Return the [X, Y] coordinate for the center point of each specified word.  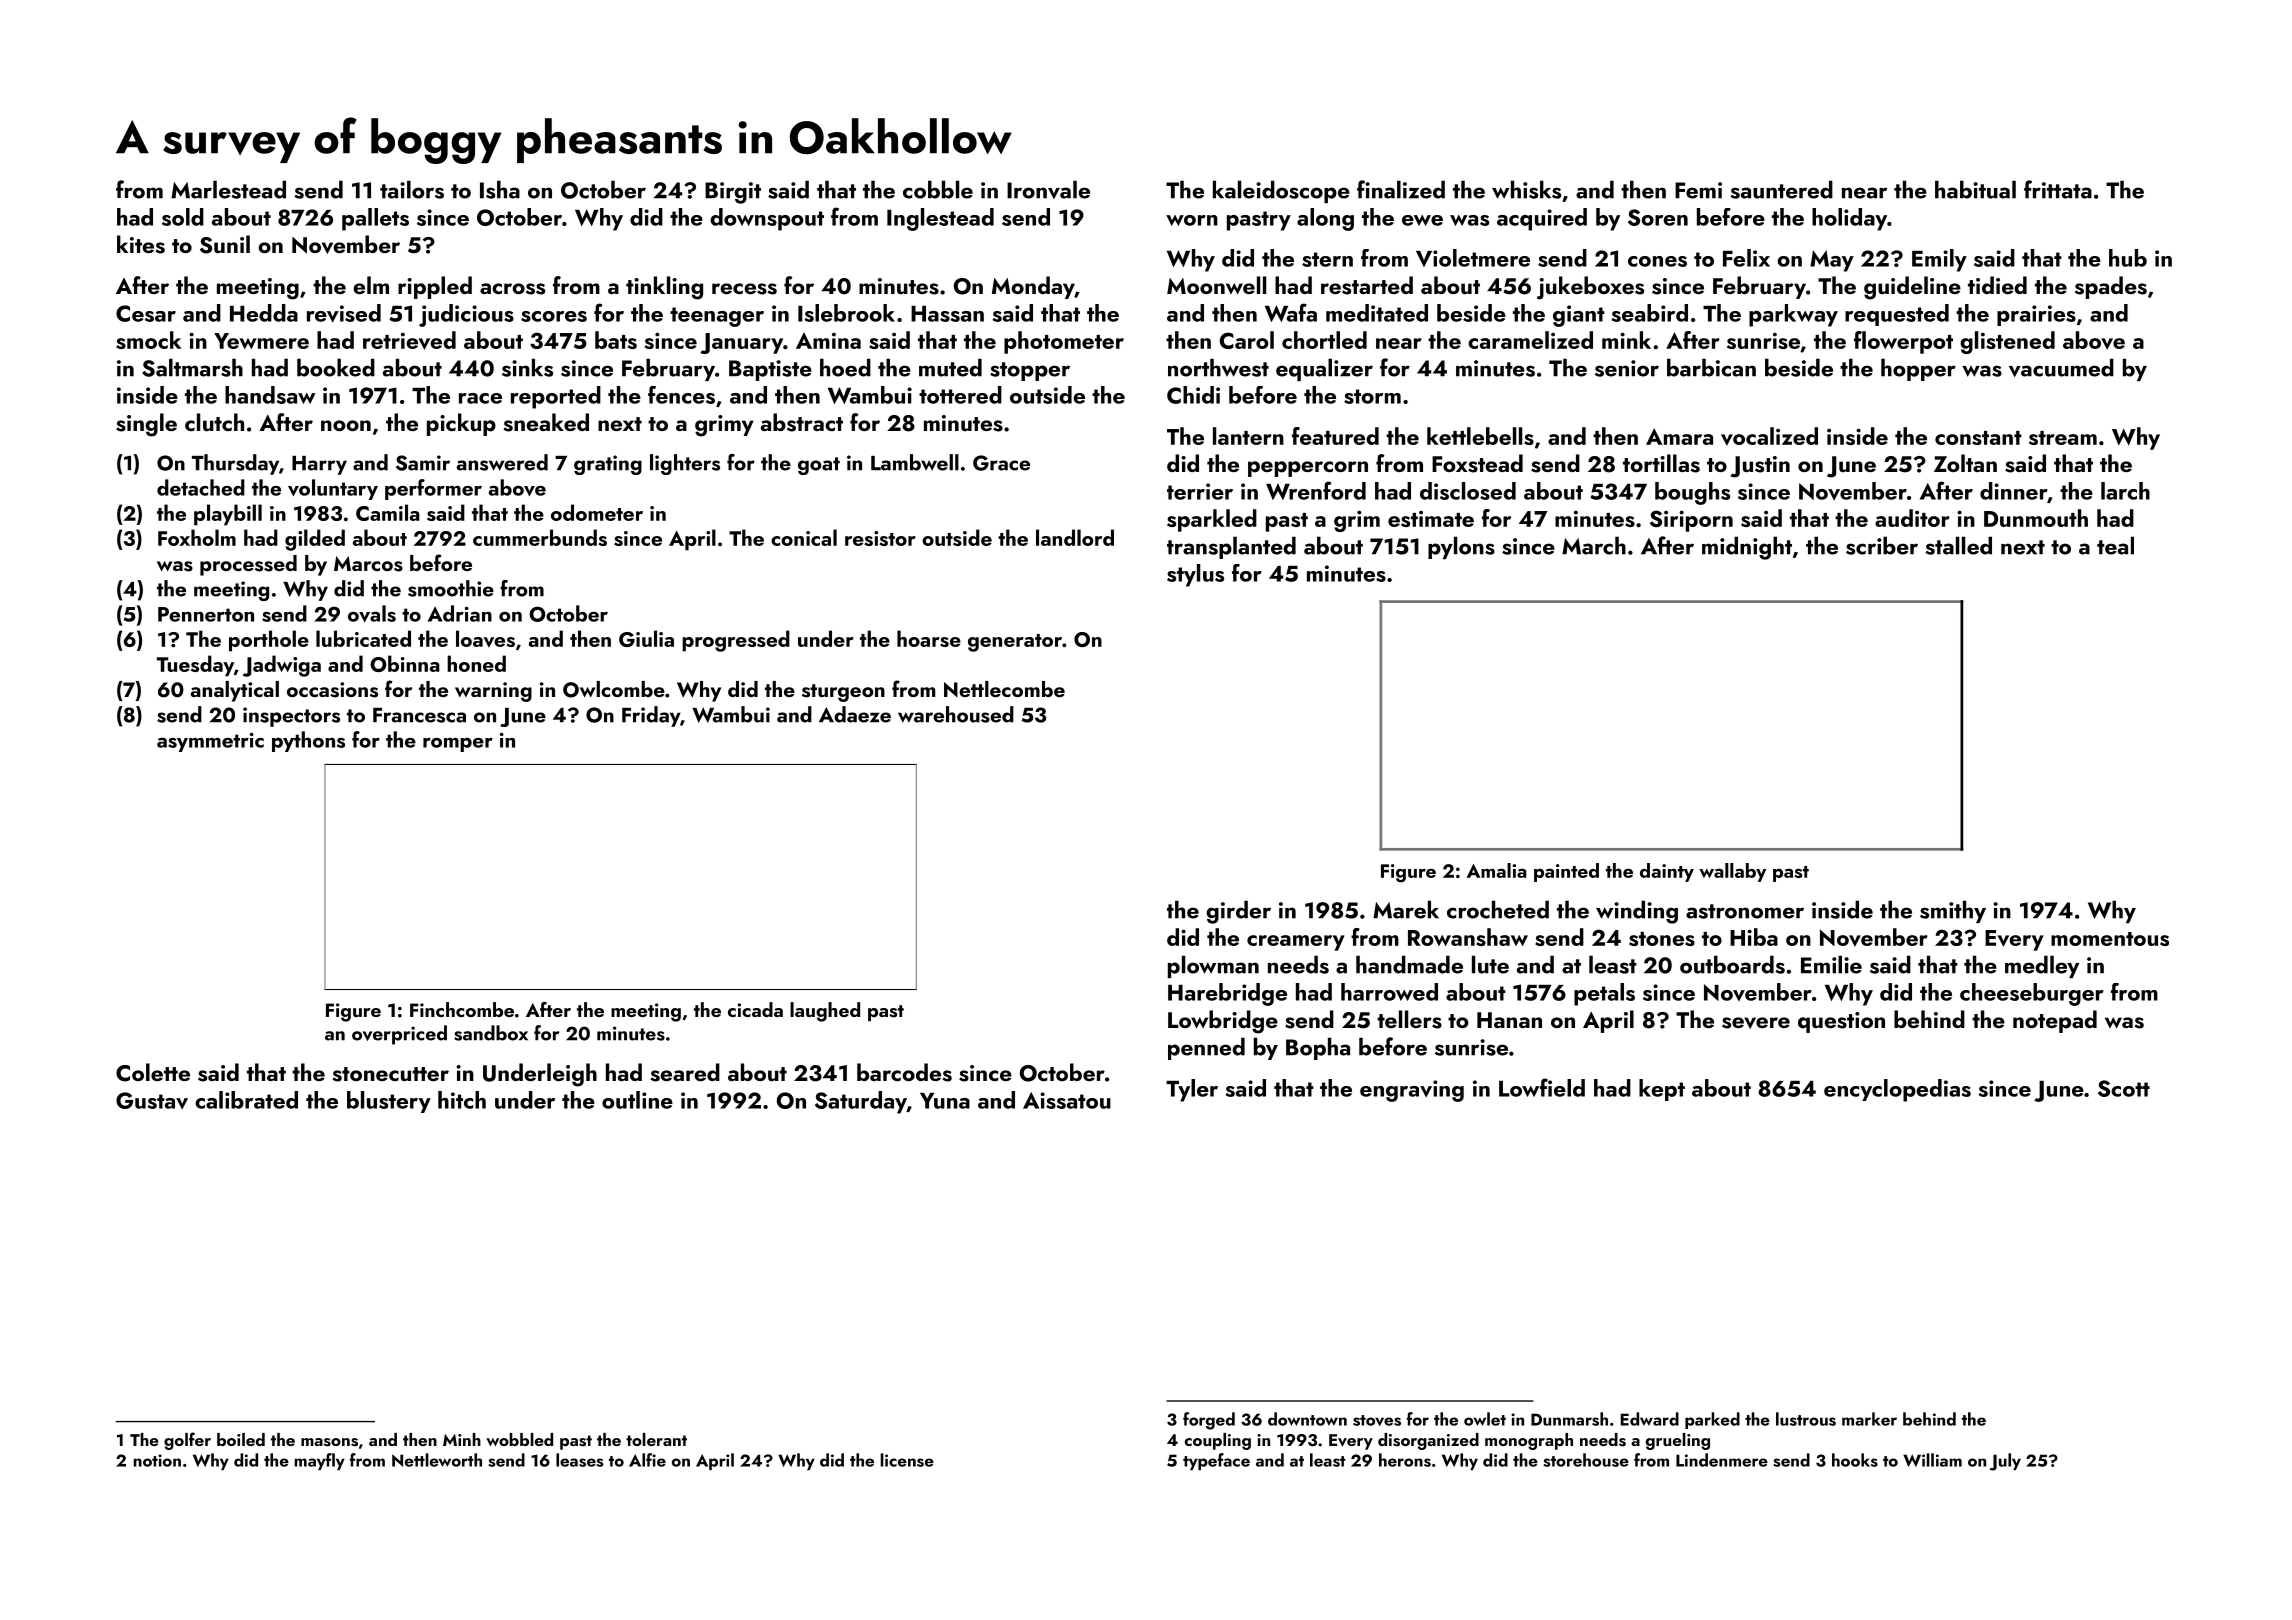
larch [2125, 491]
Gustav [152, 1100]
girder [1238, 912]
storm [1372, 396]
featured [1335, 436]
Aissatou [1067, 1100]
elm [371, 285]
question [1841, 1022]
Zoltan [1965, 463]
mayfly [319, 1461]
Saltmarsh [192, 367]
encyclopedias [1897, 1090]
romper [458, 744]
